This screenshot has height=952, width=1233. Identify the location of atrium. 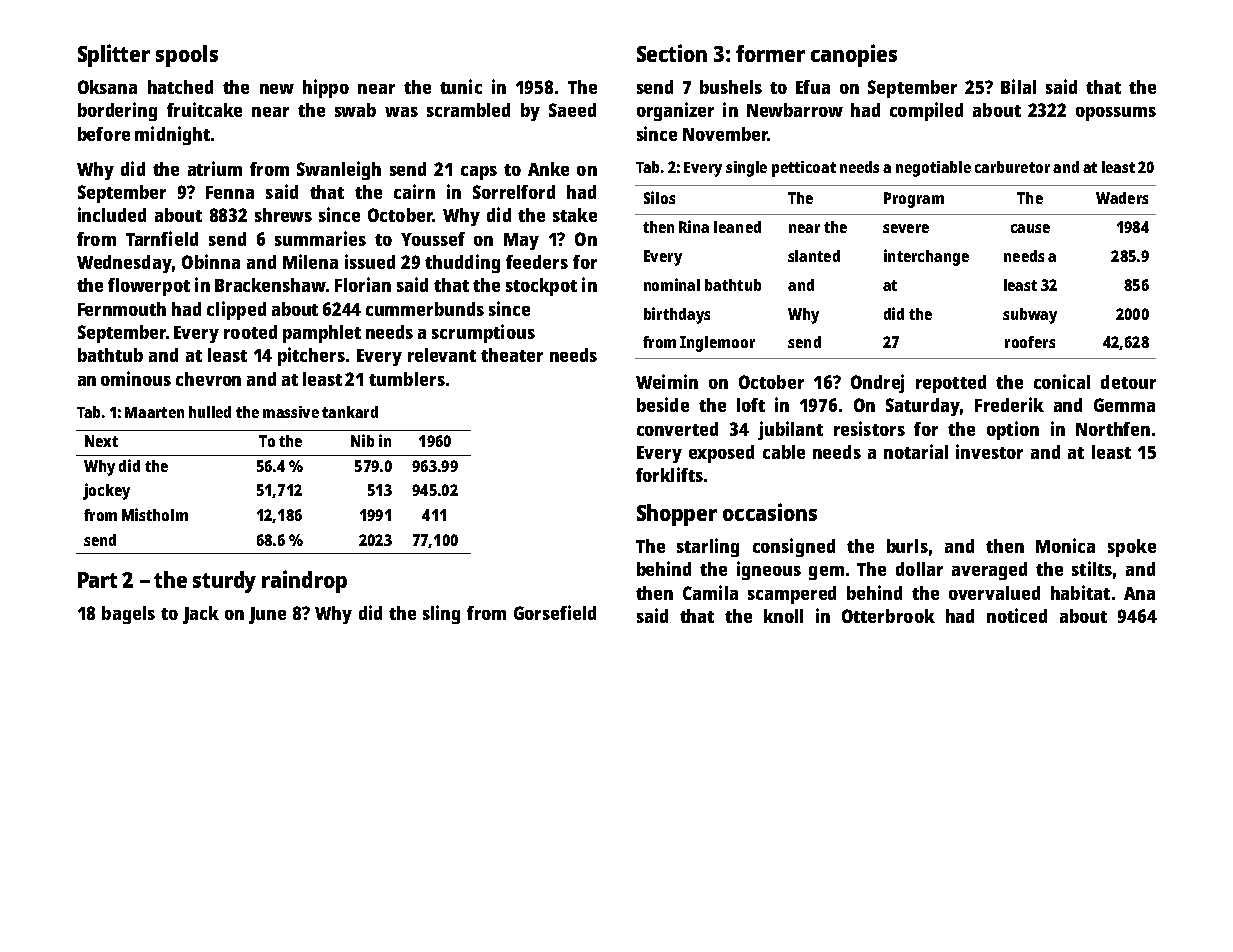
(215, 168).
